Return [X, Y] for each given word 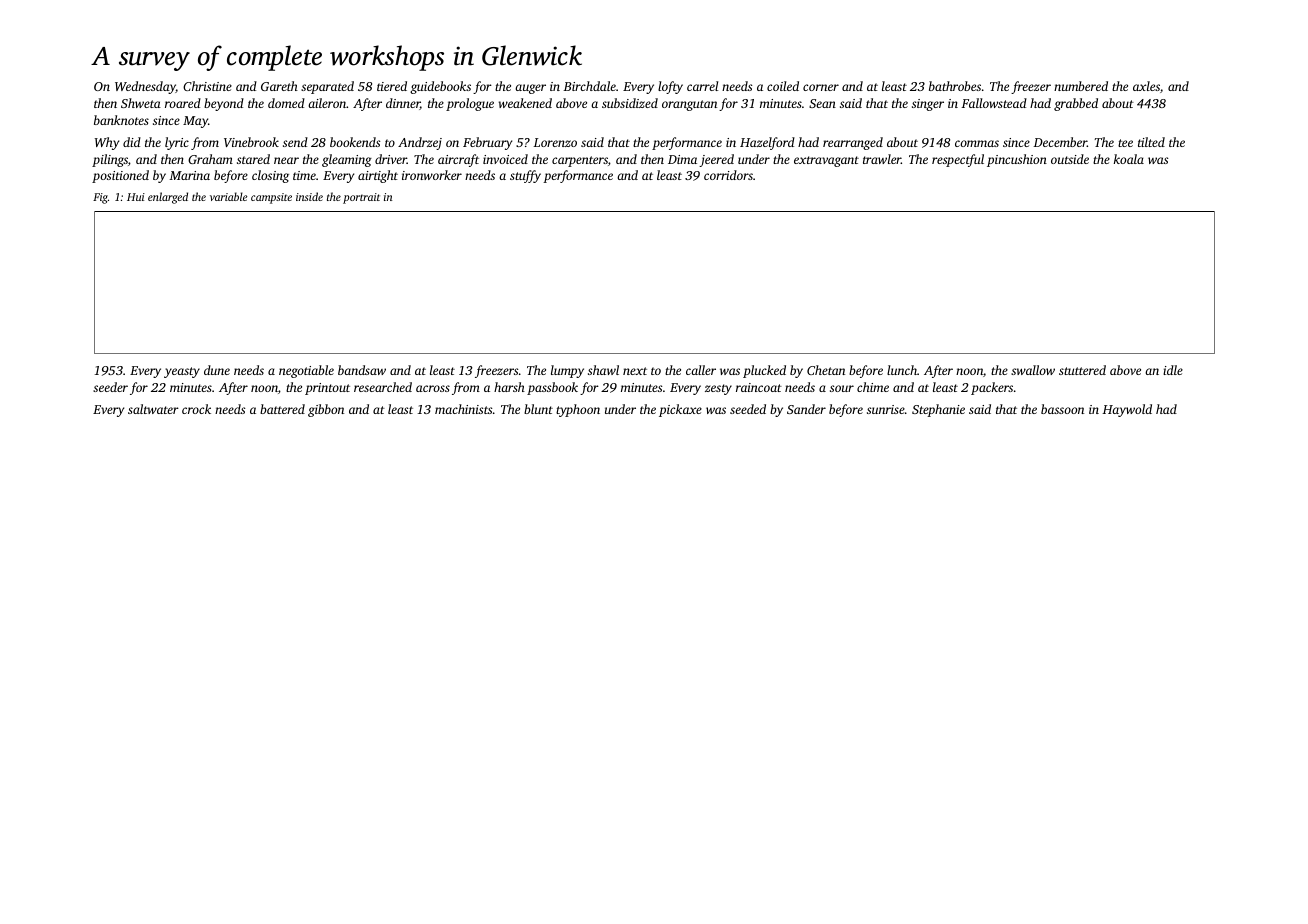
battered [282, 409]
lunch [902, 370]
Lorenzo [555, 142]
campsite [271, 198]
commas [977, 143]
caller [701, 370]
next [635, 371]
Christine [207, 86]
